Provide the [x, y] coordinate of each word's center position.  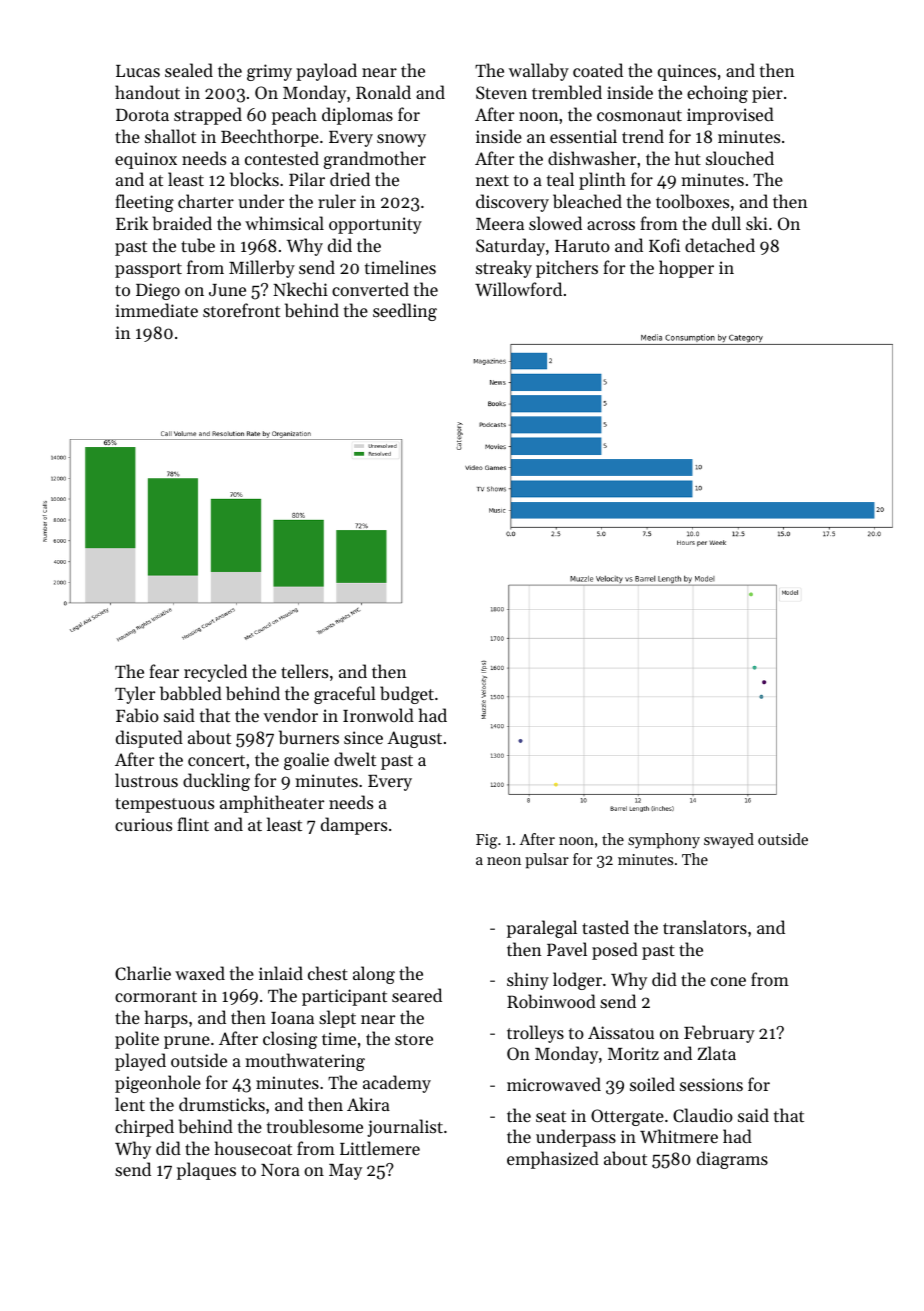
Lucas [138, 71]
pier [767, 94]
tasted [605, 927]
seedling [405, 312]
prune [187, 1042]
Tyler [135, 695]
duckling [216, 782]
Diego [158, 291]
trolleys [535, 1034]
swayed [729, 841]
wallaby [539, 72]
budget [407, 695]
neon [504, 861]
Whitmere [679, 1136]
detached [720, 245]
